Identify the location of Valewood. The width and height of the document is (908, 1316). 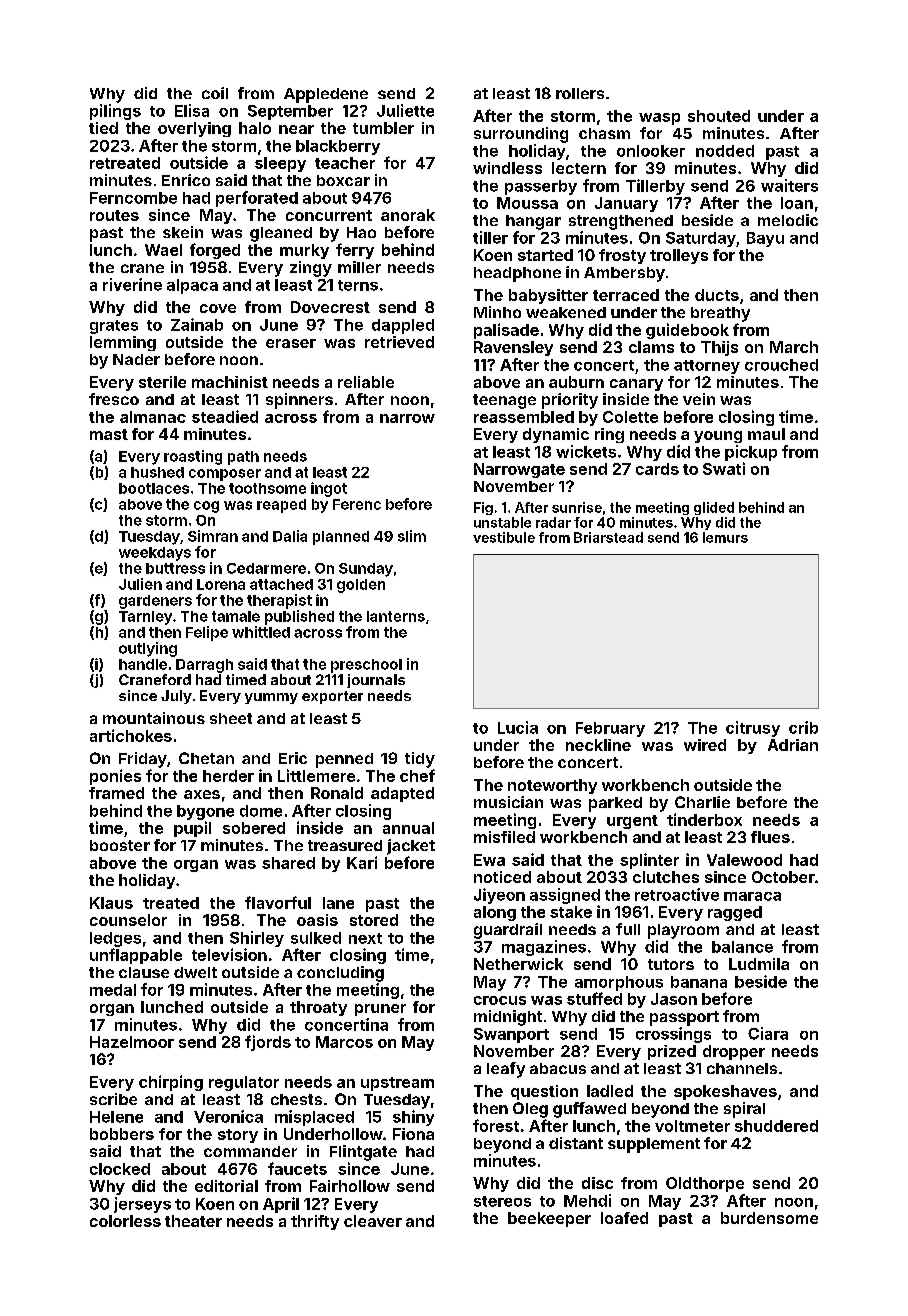
(744, 860).
